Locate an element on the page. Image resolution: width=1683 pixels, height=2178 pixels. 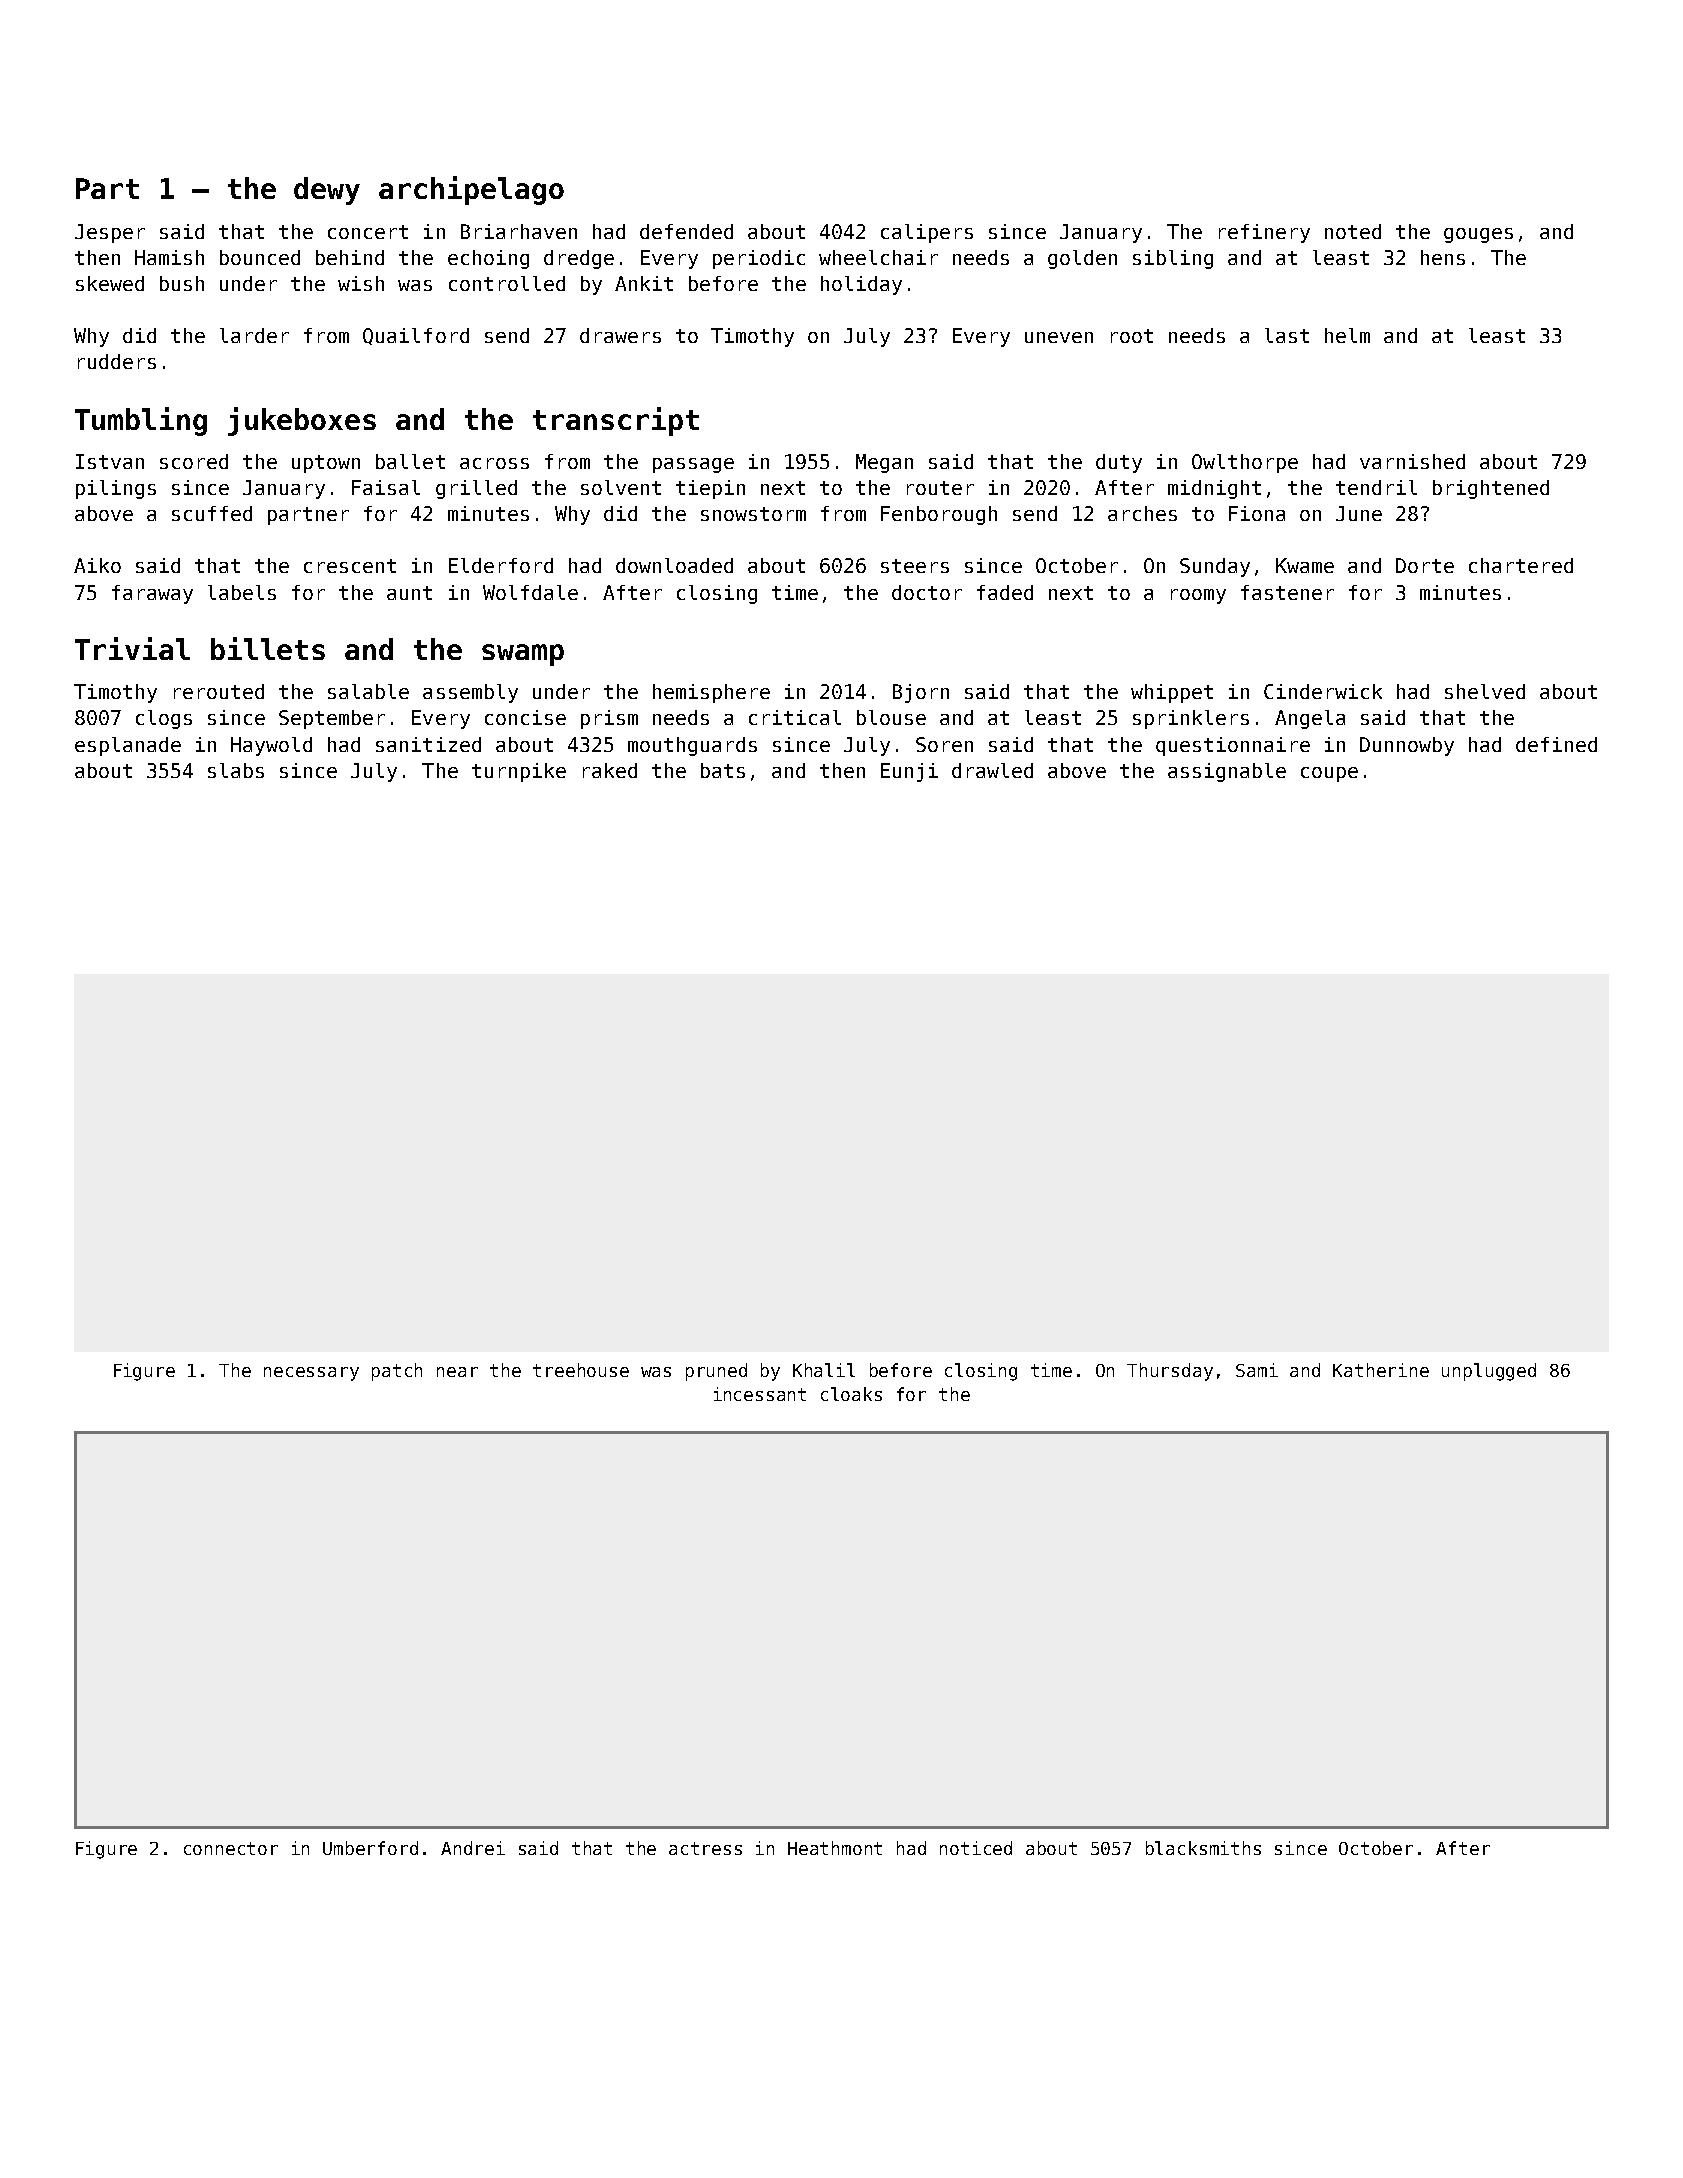
necessary is located at coordinates (311, 1374).
